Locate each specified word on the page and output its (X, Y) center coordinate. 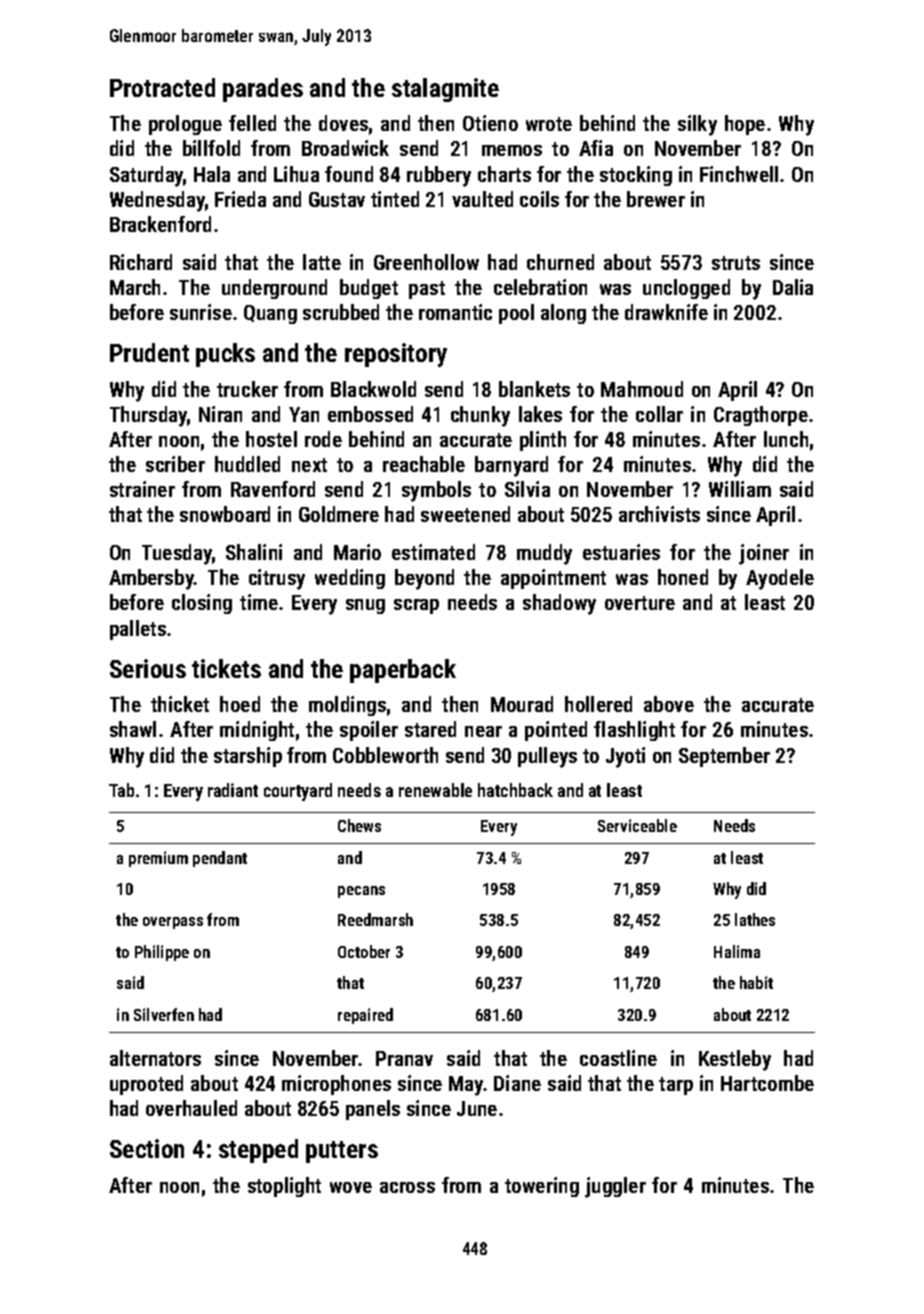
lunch (786, 439)
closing (202, 604)
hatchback (515, 790)
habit (756, 982)
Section (147, 1148)
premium (158, 859)
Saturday (147, 176)
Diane (517, 1083)
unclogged (686, 289)
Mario (357, 552)
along (563, 314)
